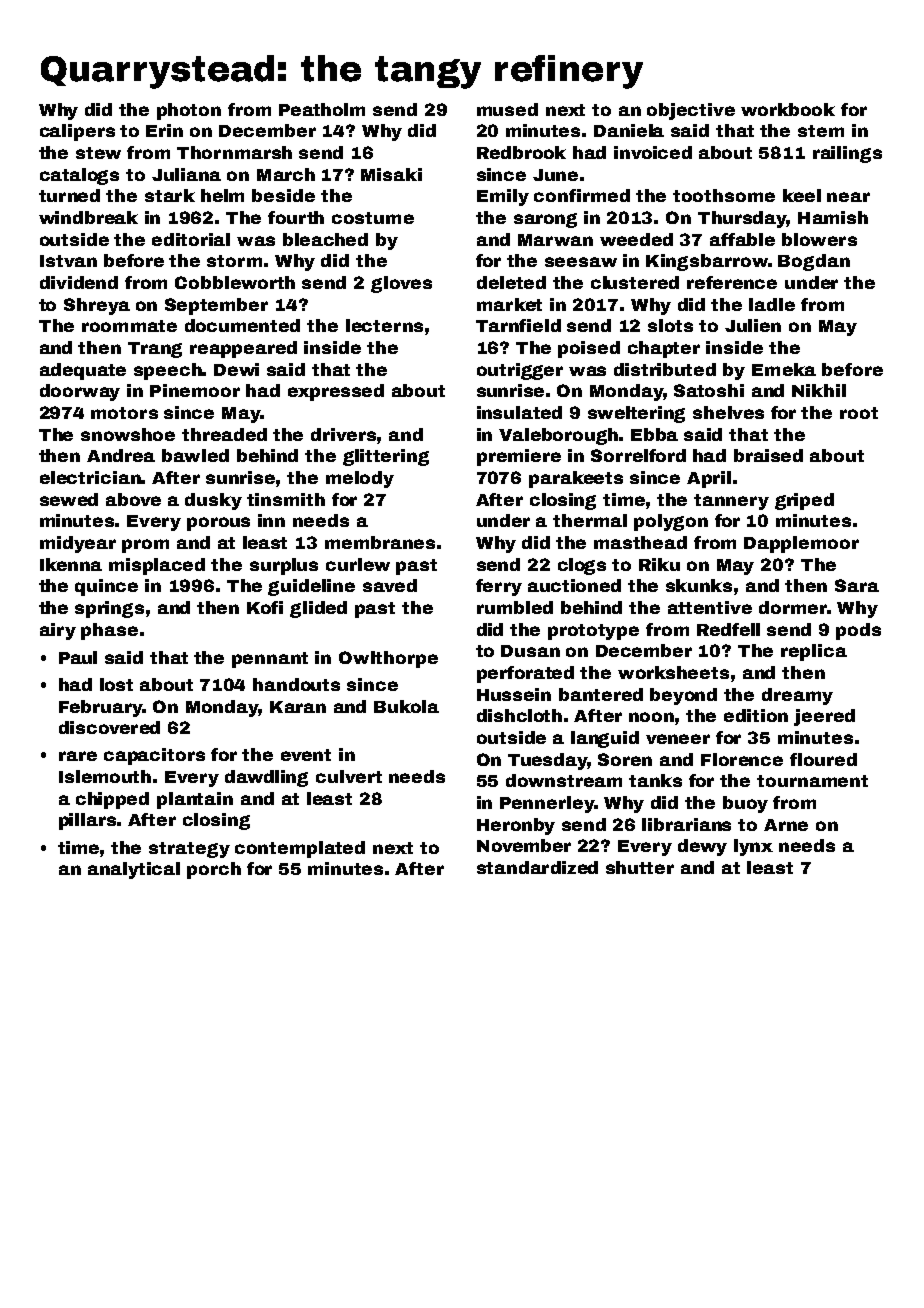 The width and height of the image is (924, 1308). Describe the element at coordinates (709, 390) in the image. I see `Satoshi` at that location.
